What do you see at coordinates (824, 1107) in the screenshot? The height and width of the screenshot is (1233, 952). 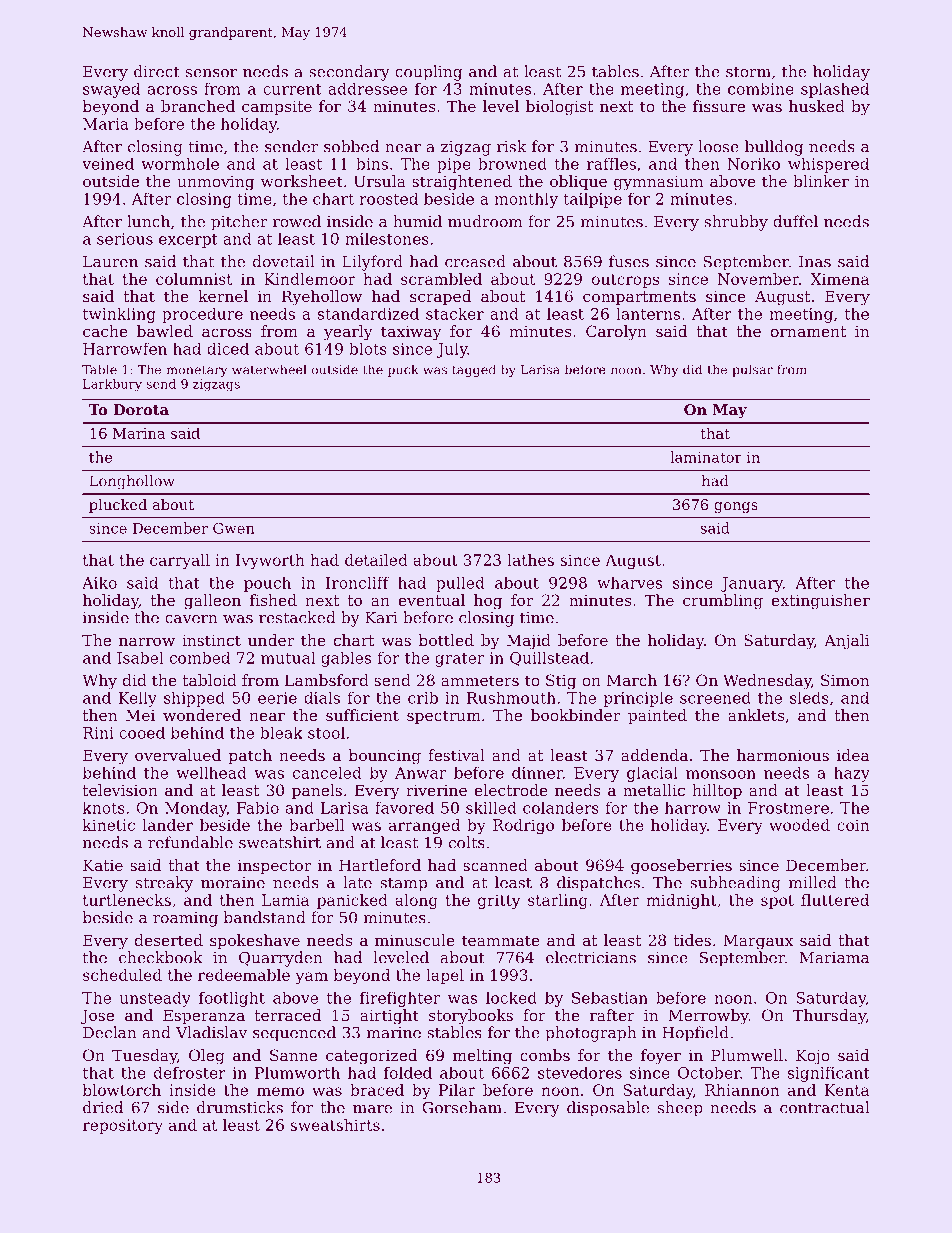 I see `contractual` at bounding box center [824, 1107].
